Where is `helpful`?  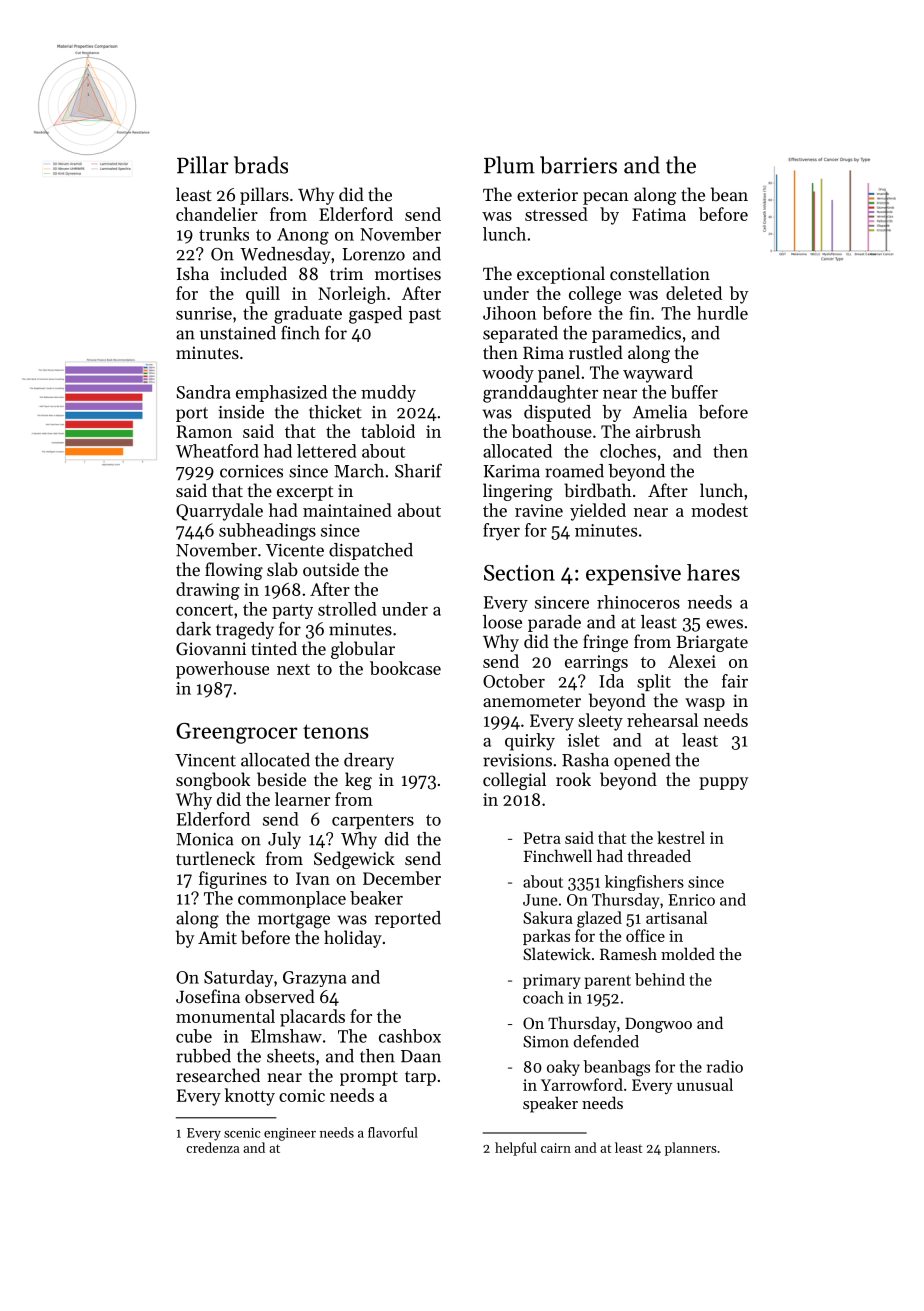 helpful is located at coordinates (516, 1149).
